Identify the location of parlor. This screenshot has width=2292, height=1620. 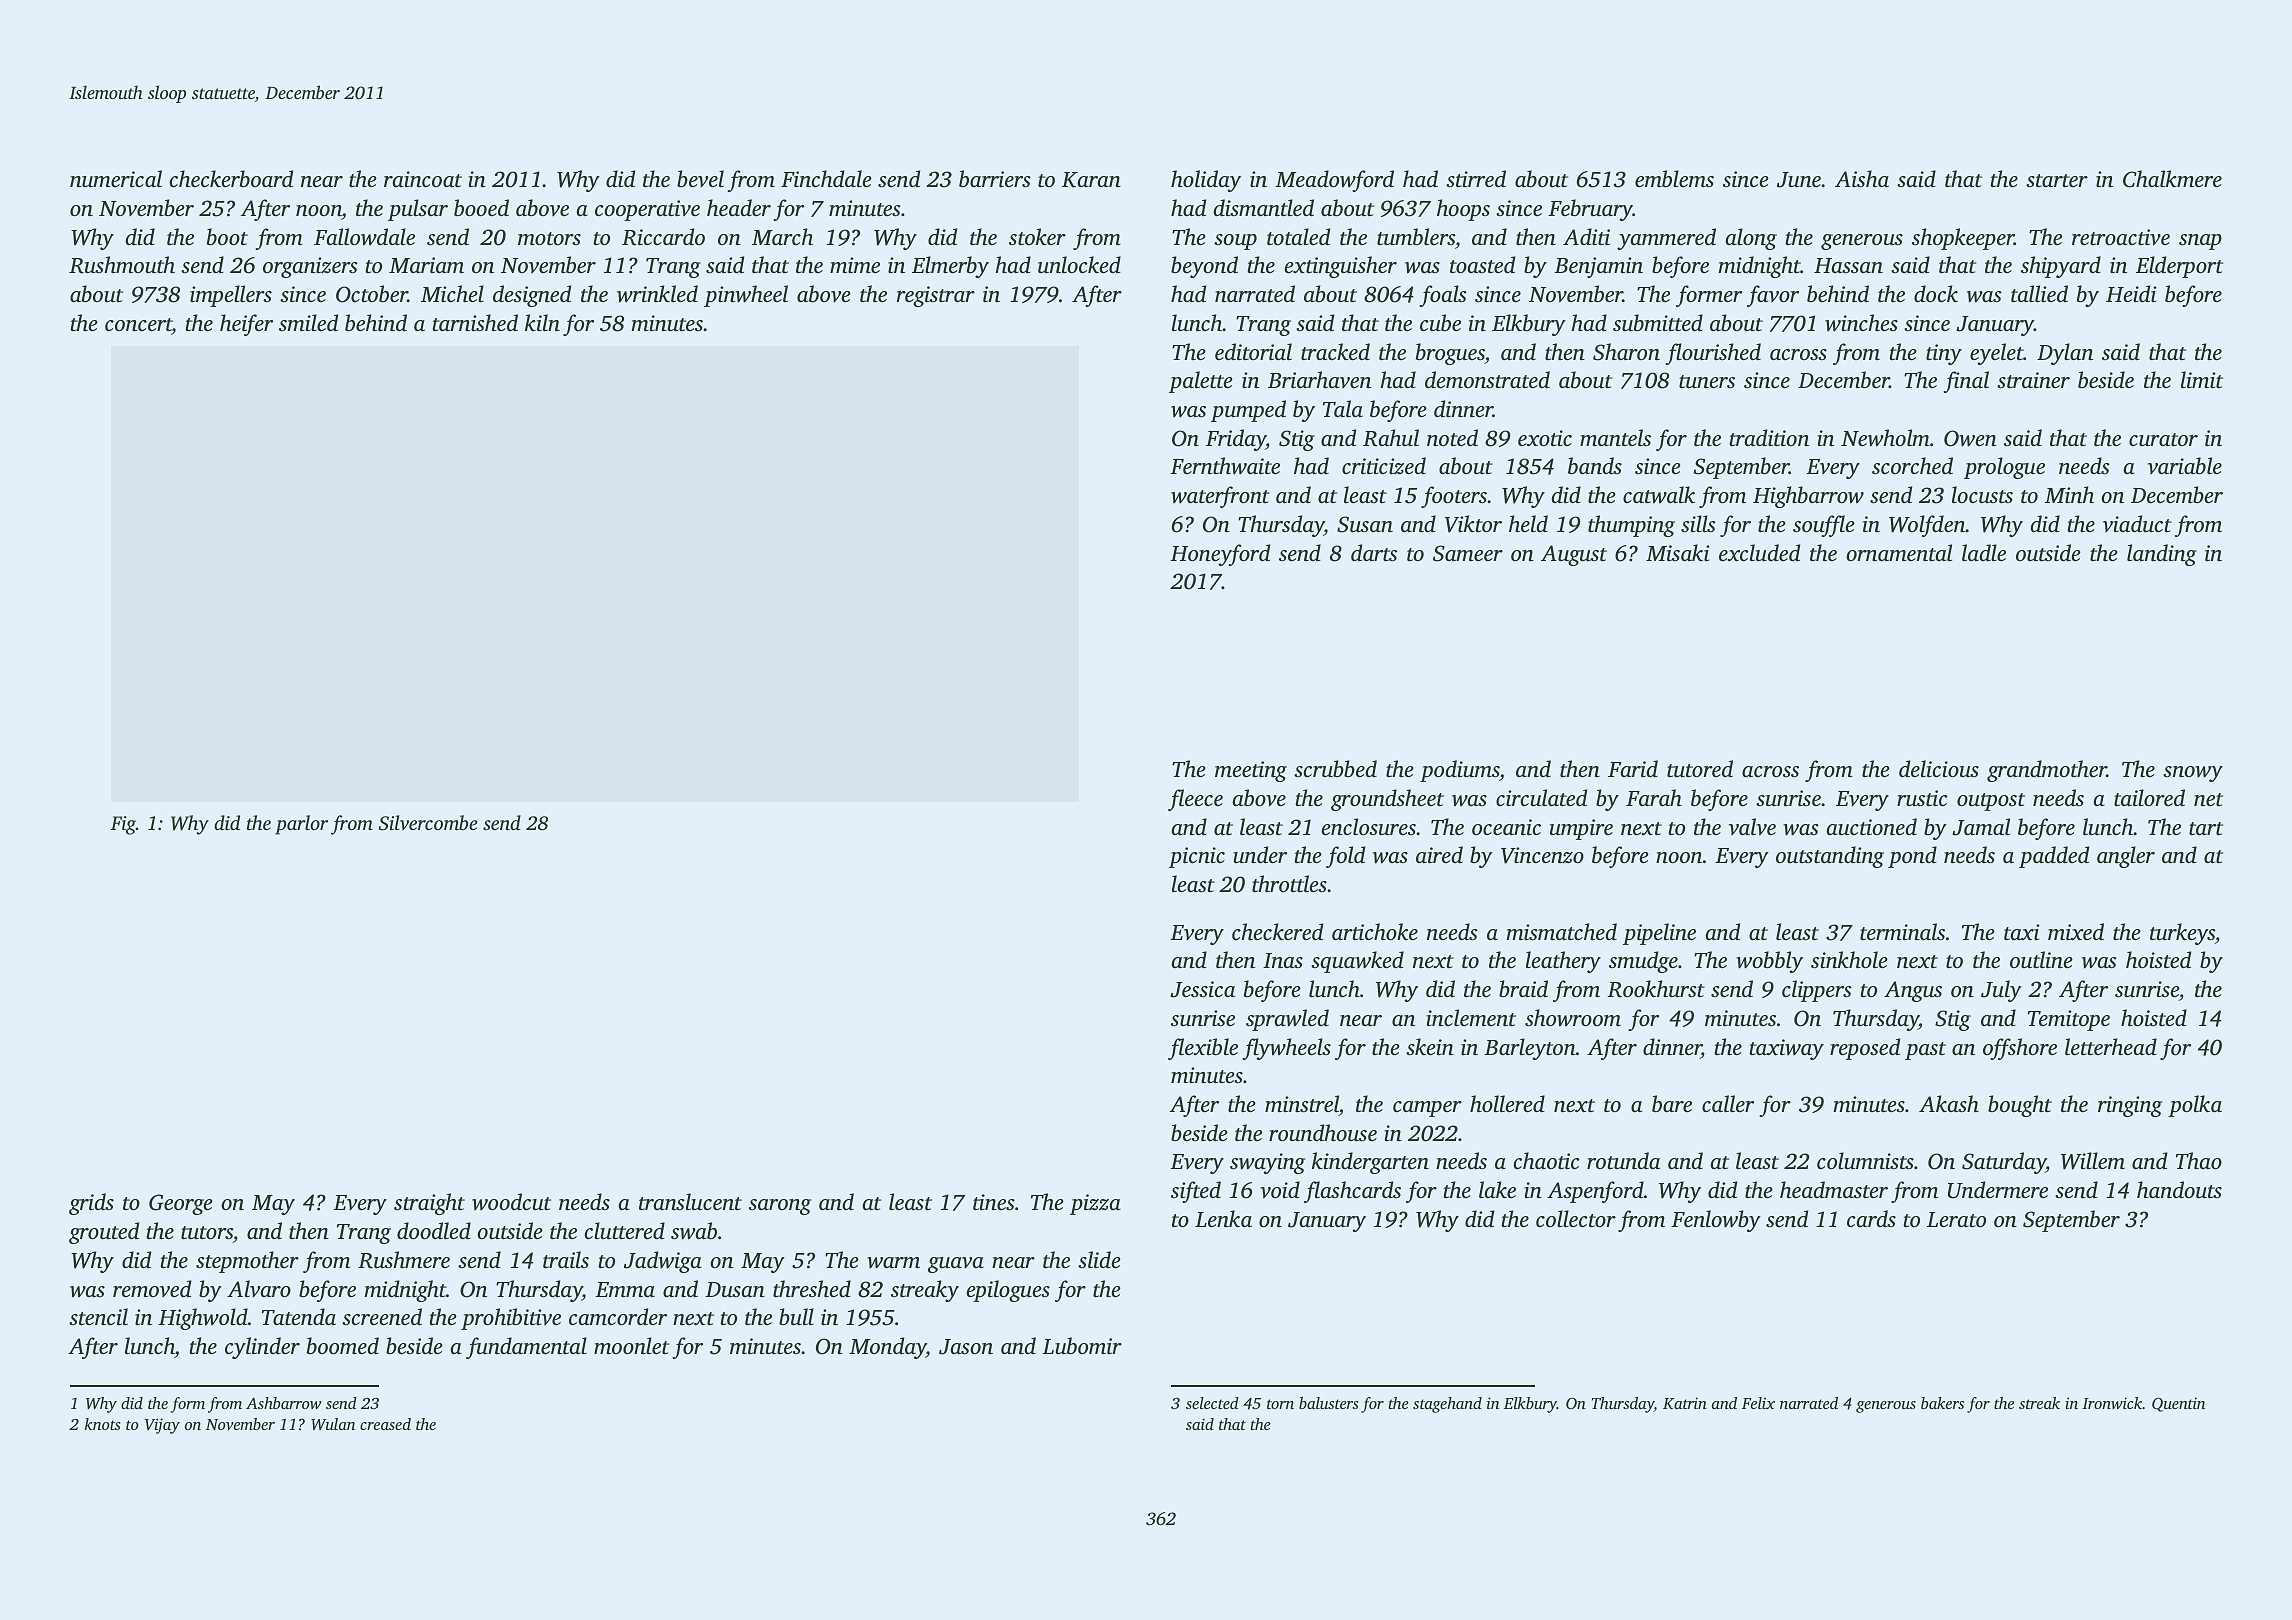
(301, 825).
